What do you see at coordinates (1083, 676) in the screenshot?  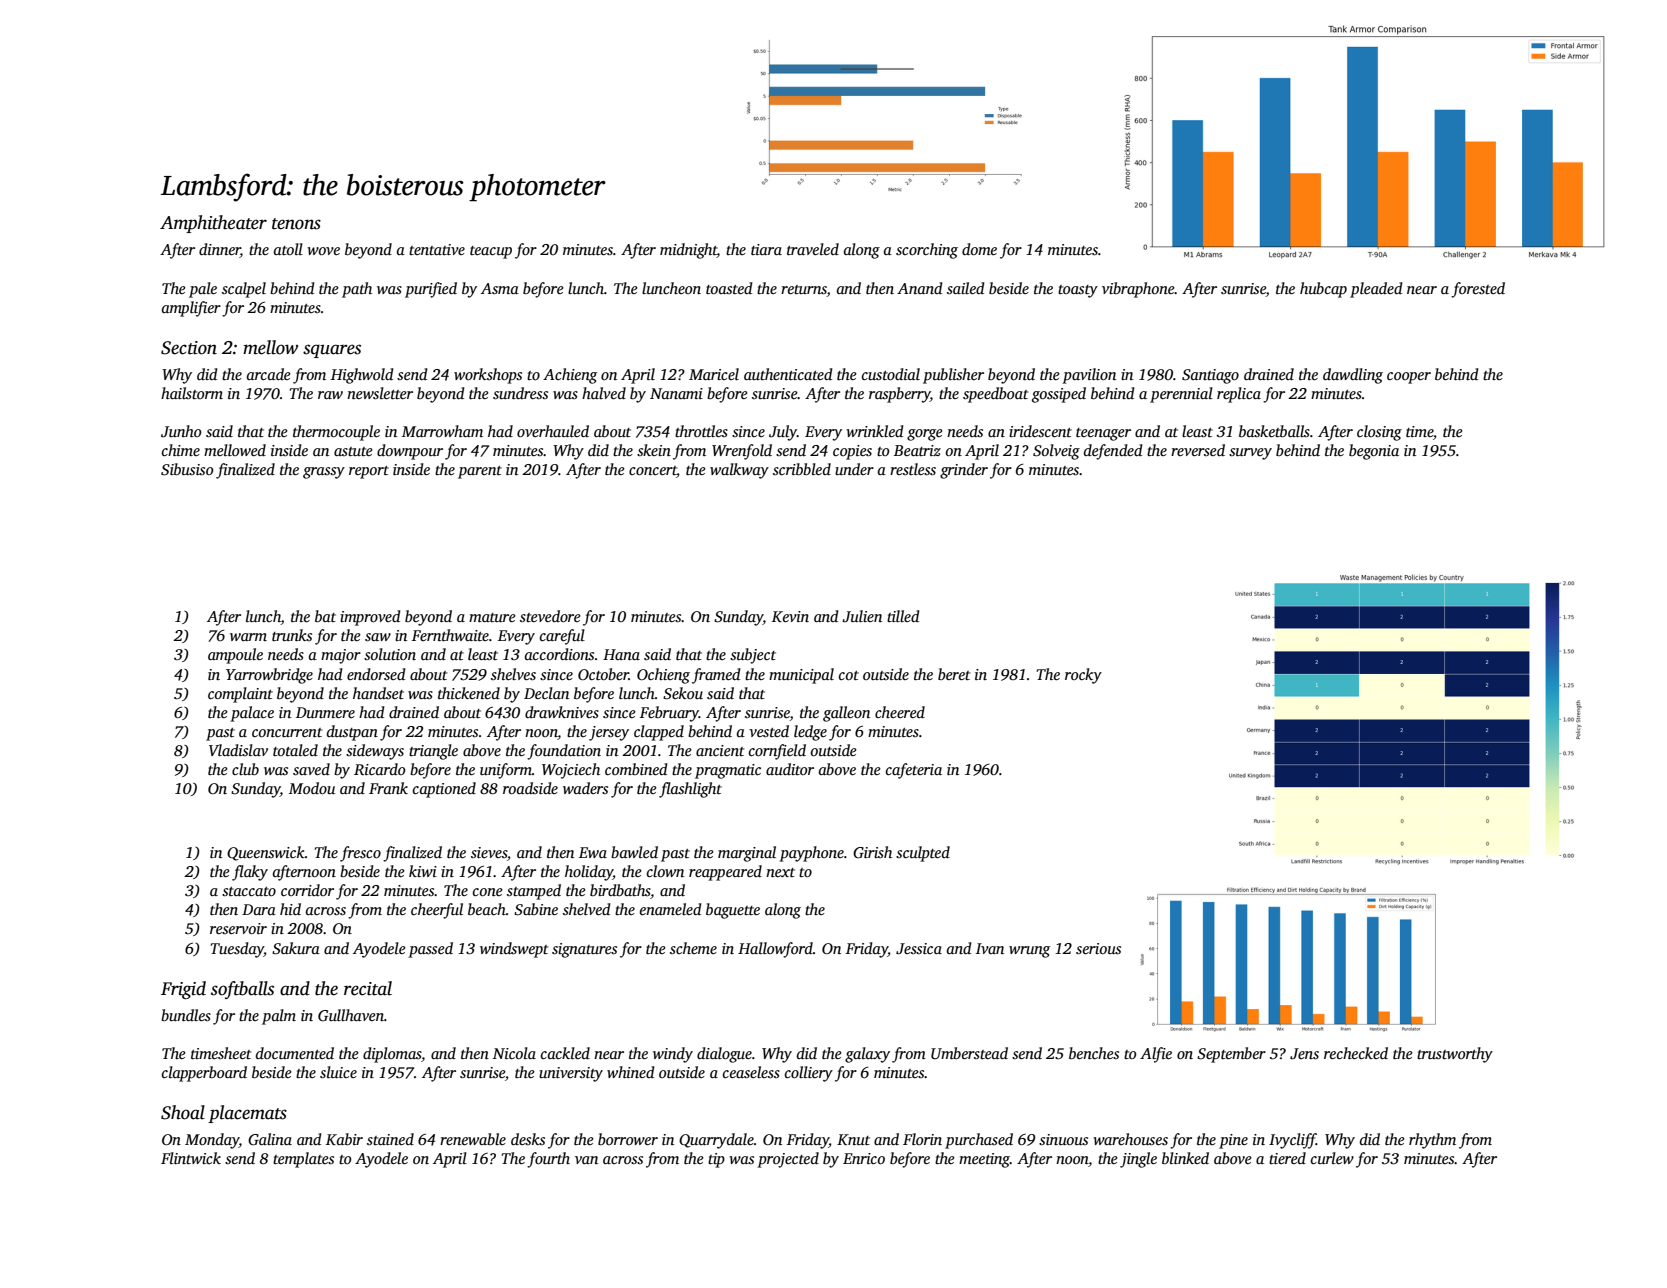 I see `rocky` at bounding box center [1083, 676].
